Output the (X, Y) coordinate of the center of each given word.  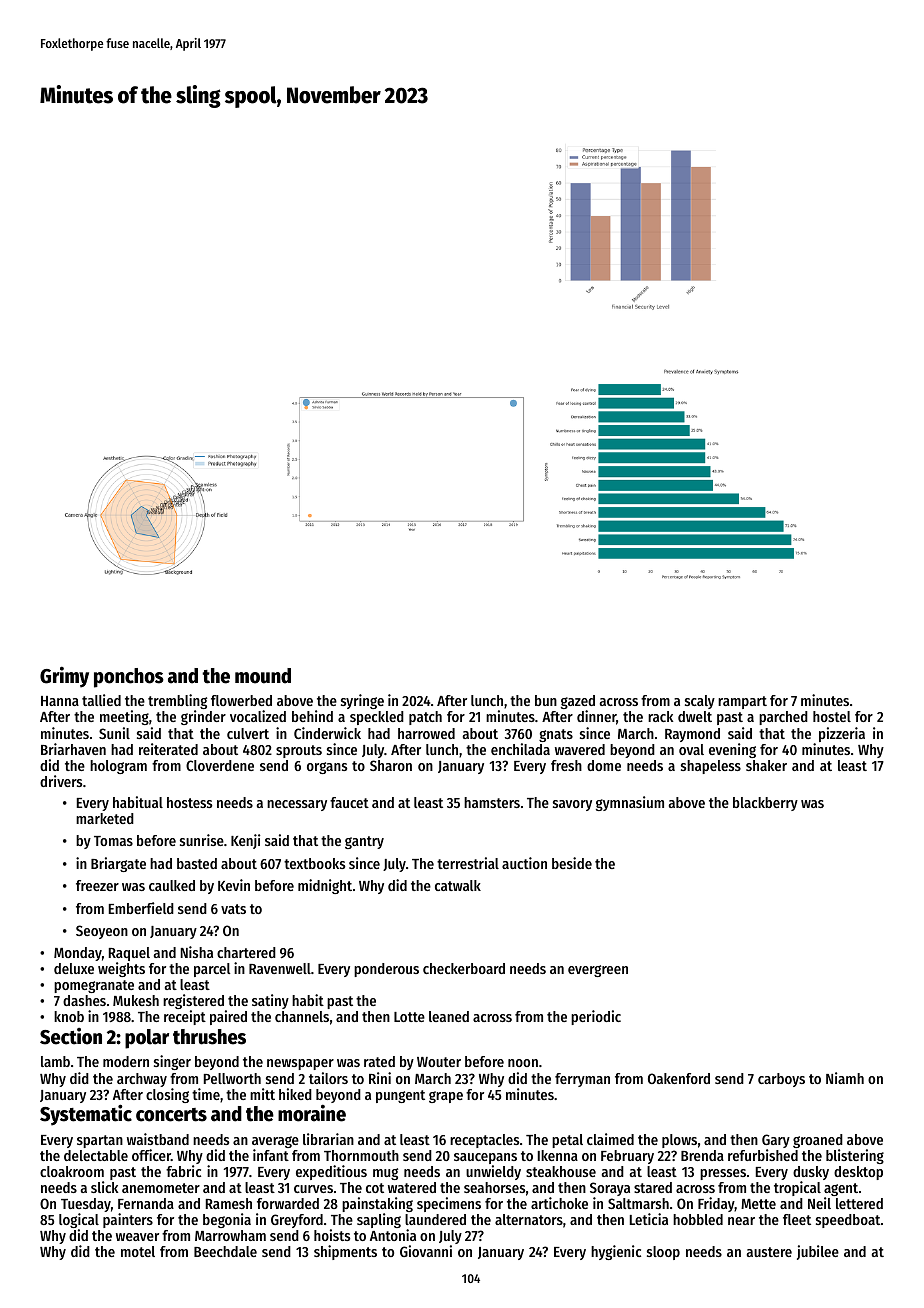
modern (126, 1061)
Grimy (64, 677)
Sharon (391, 765)
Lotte (409, 1017)
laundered (435, 1219)
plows (679, 1141)
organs (327, 768)
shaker (766, 765)
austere (769, 1252)
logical (79, 1220)
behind (312, 716)
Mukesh (136, 1000)
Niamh (845, 1078)
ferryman (582, 1080)
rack (660, 716)
